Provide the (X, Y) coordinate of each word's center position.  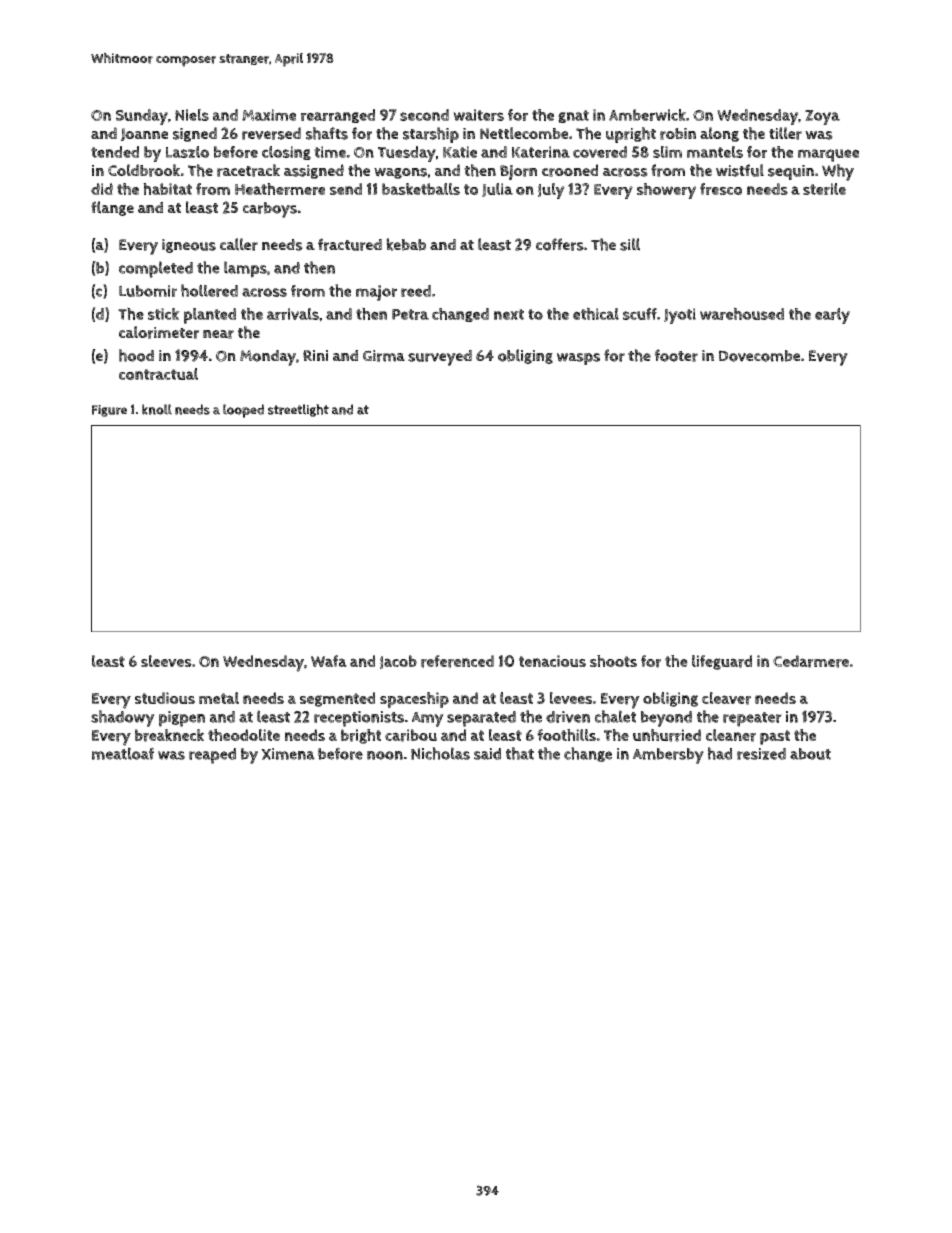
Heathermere (280, 189)
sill (630, 244)
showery (666, 191)
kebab (406, 244)
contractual (158, 374)
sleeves (166, 661)
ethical (596, 313)
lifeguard (722, 662)
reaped (212, 756)
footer (676, 355)
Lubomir (148, 291)
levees (571, 698)
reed (416, 291)
